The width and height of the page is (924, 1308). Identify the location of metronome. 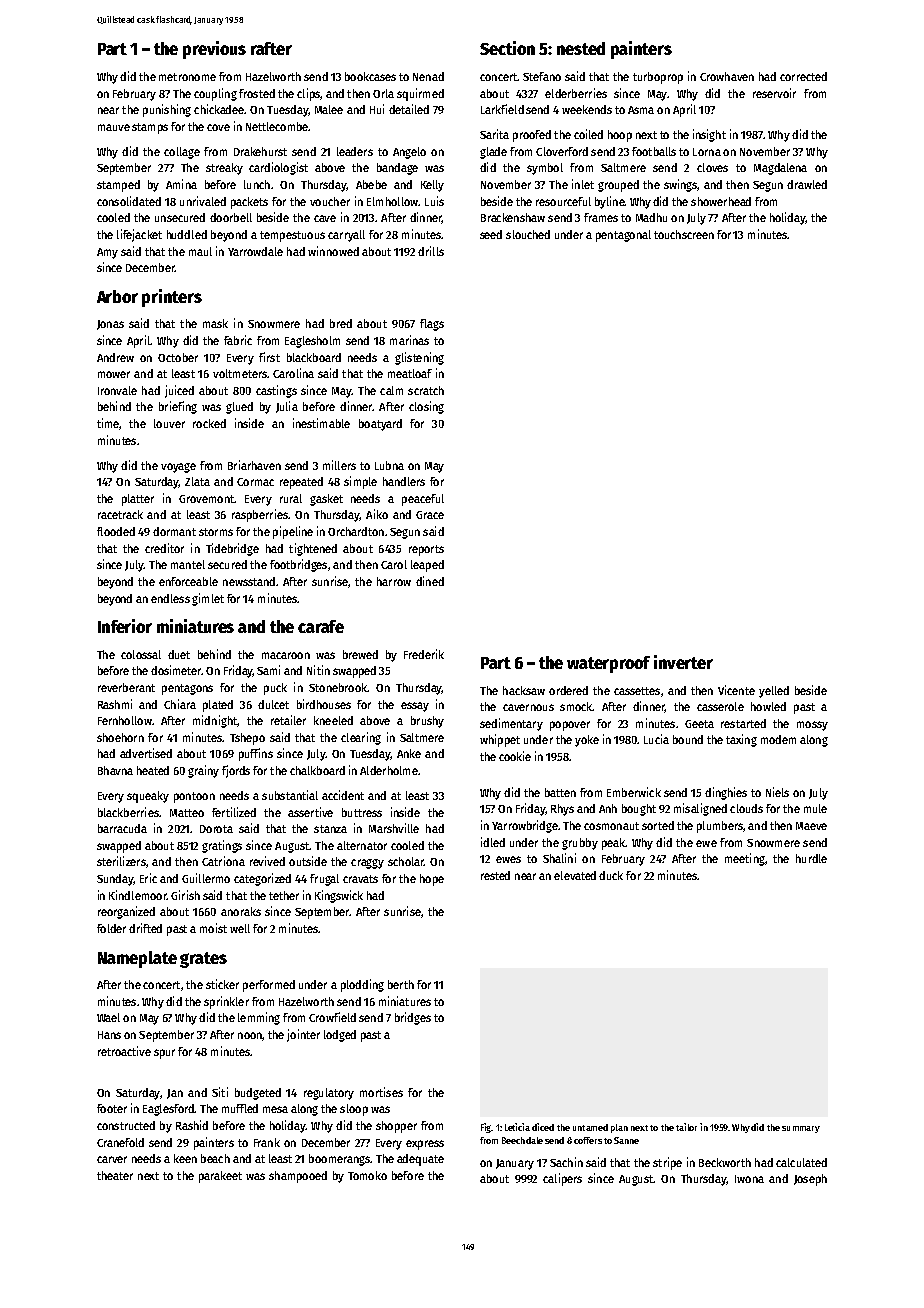
(187, 77).
